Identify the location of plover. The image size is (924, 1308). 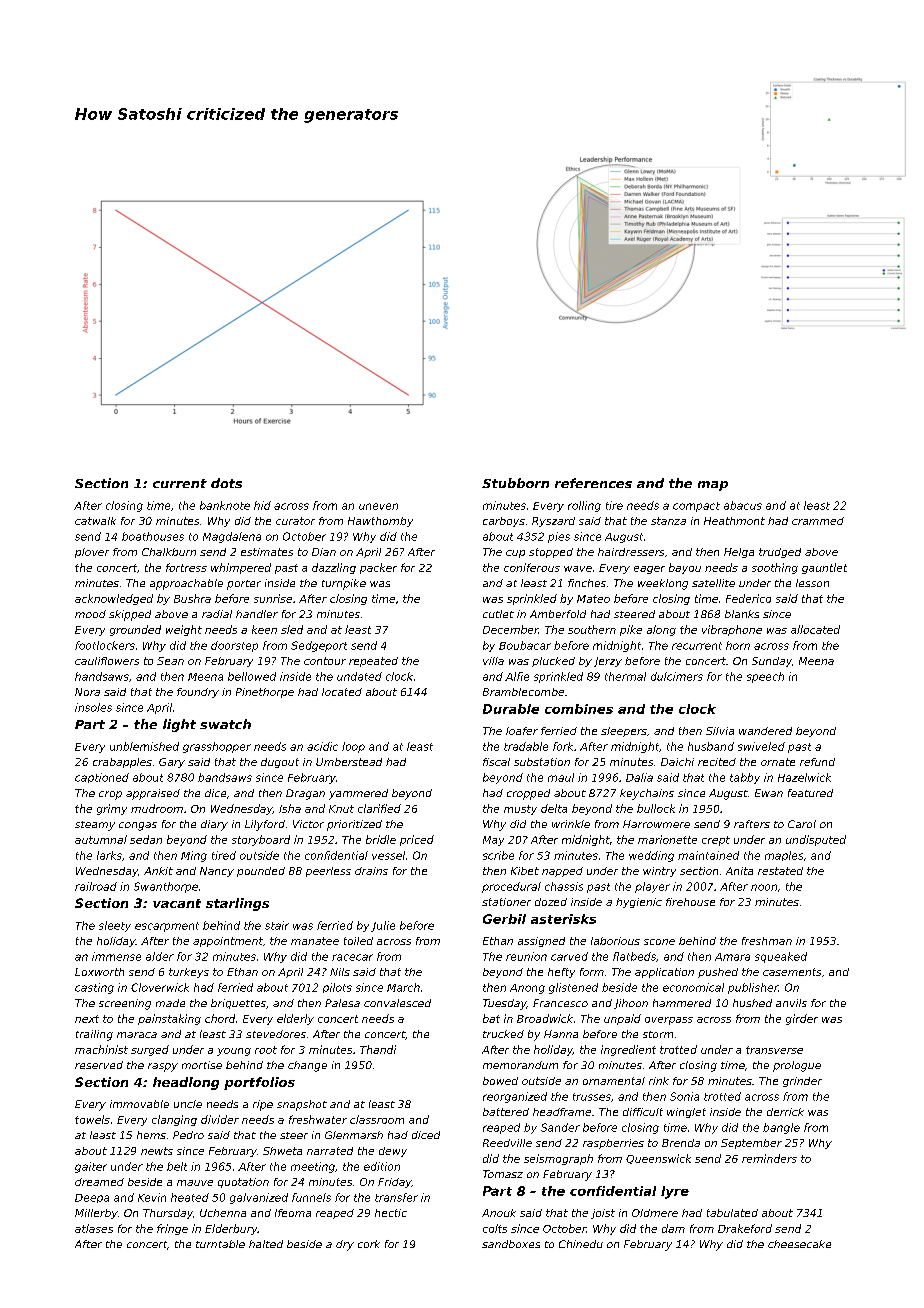
(92, 553).
